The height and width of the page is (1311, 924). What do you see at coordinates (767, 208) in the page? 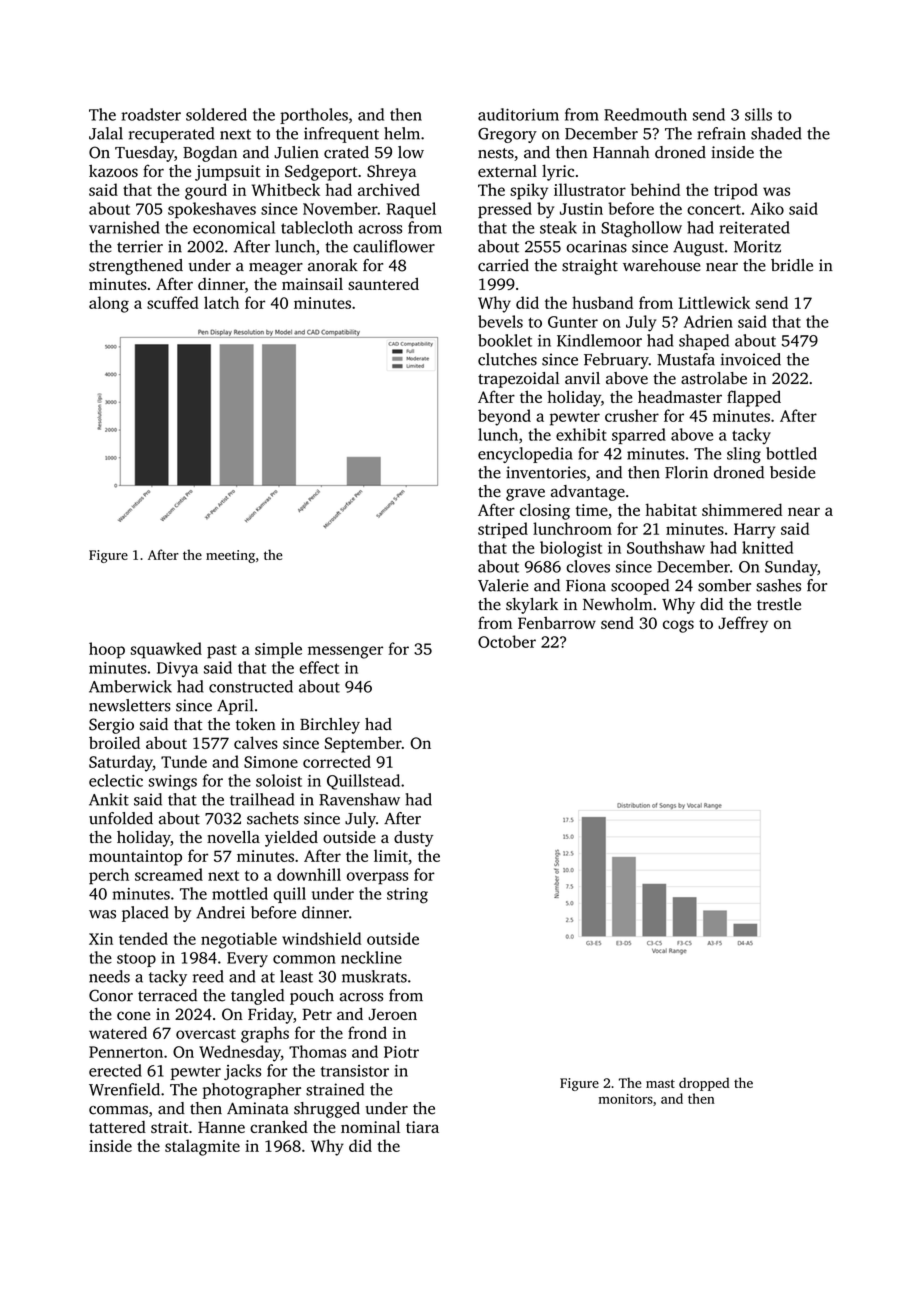
I see `Aiko` at bounding box center [767, 208].
